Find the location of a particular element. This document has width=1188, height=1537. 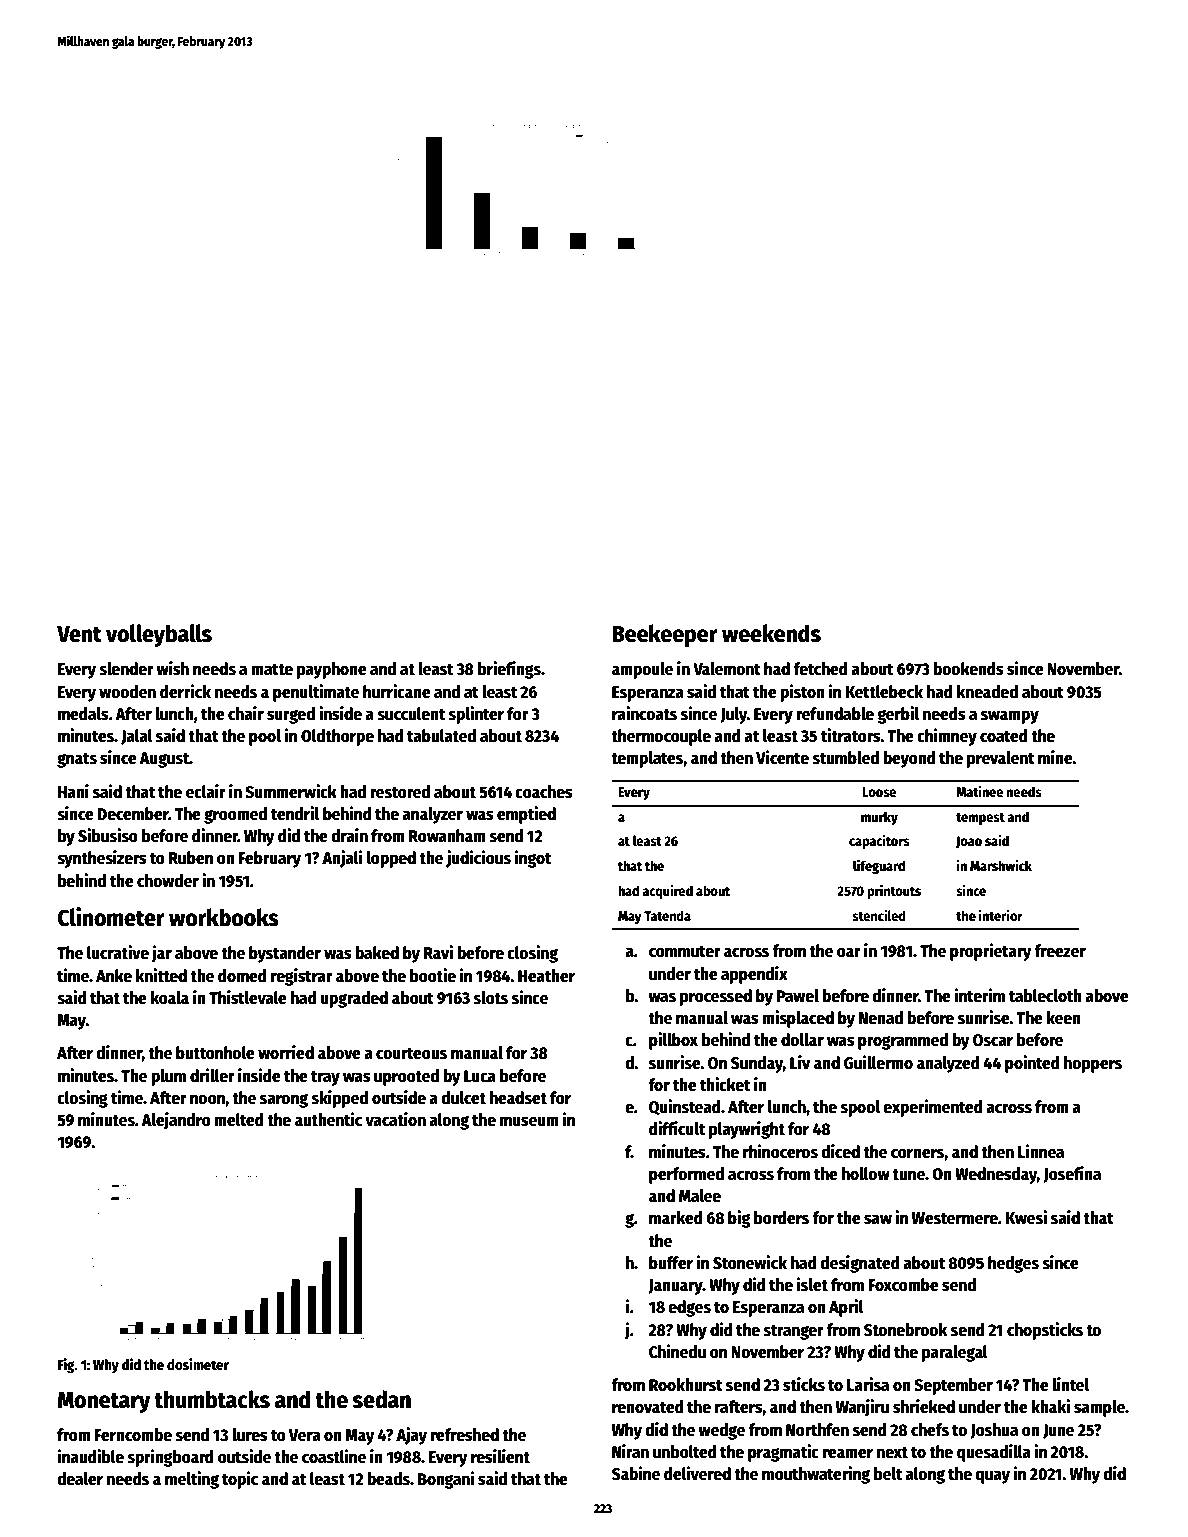

bookends is located at coordinates (968, 669).
